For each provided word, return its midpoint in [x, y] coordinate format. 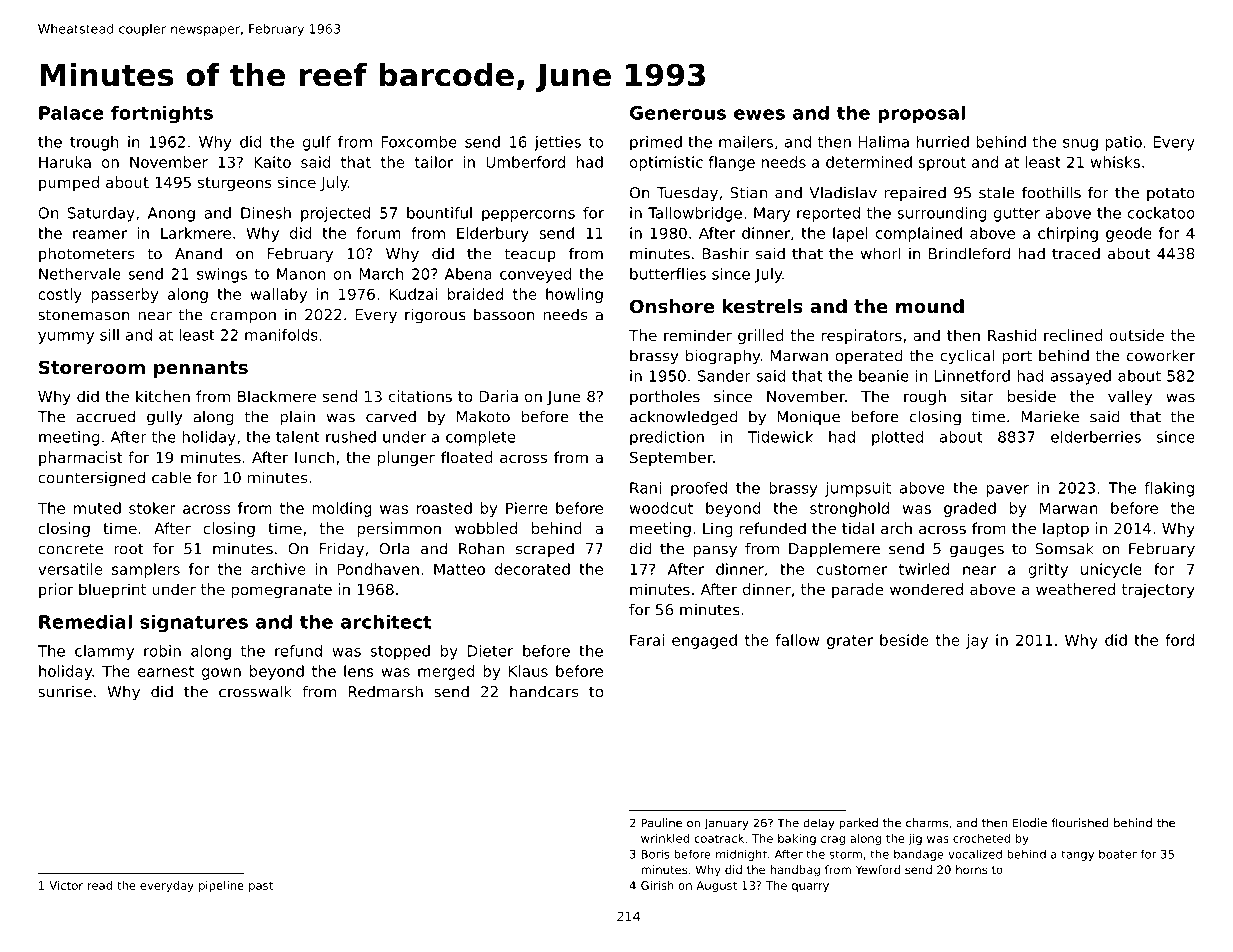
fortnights [162, 114]
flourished [1079, 823]
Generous [678, 113]
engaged [704, 641]
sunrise [65, 692]
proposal [921, 114]
